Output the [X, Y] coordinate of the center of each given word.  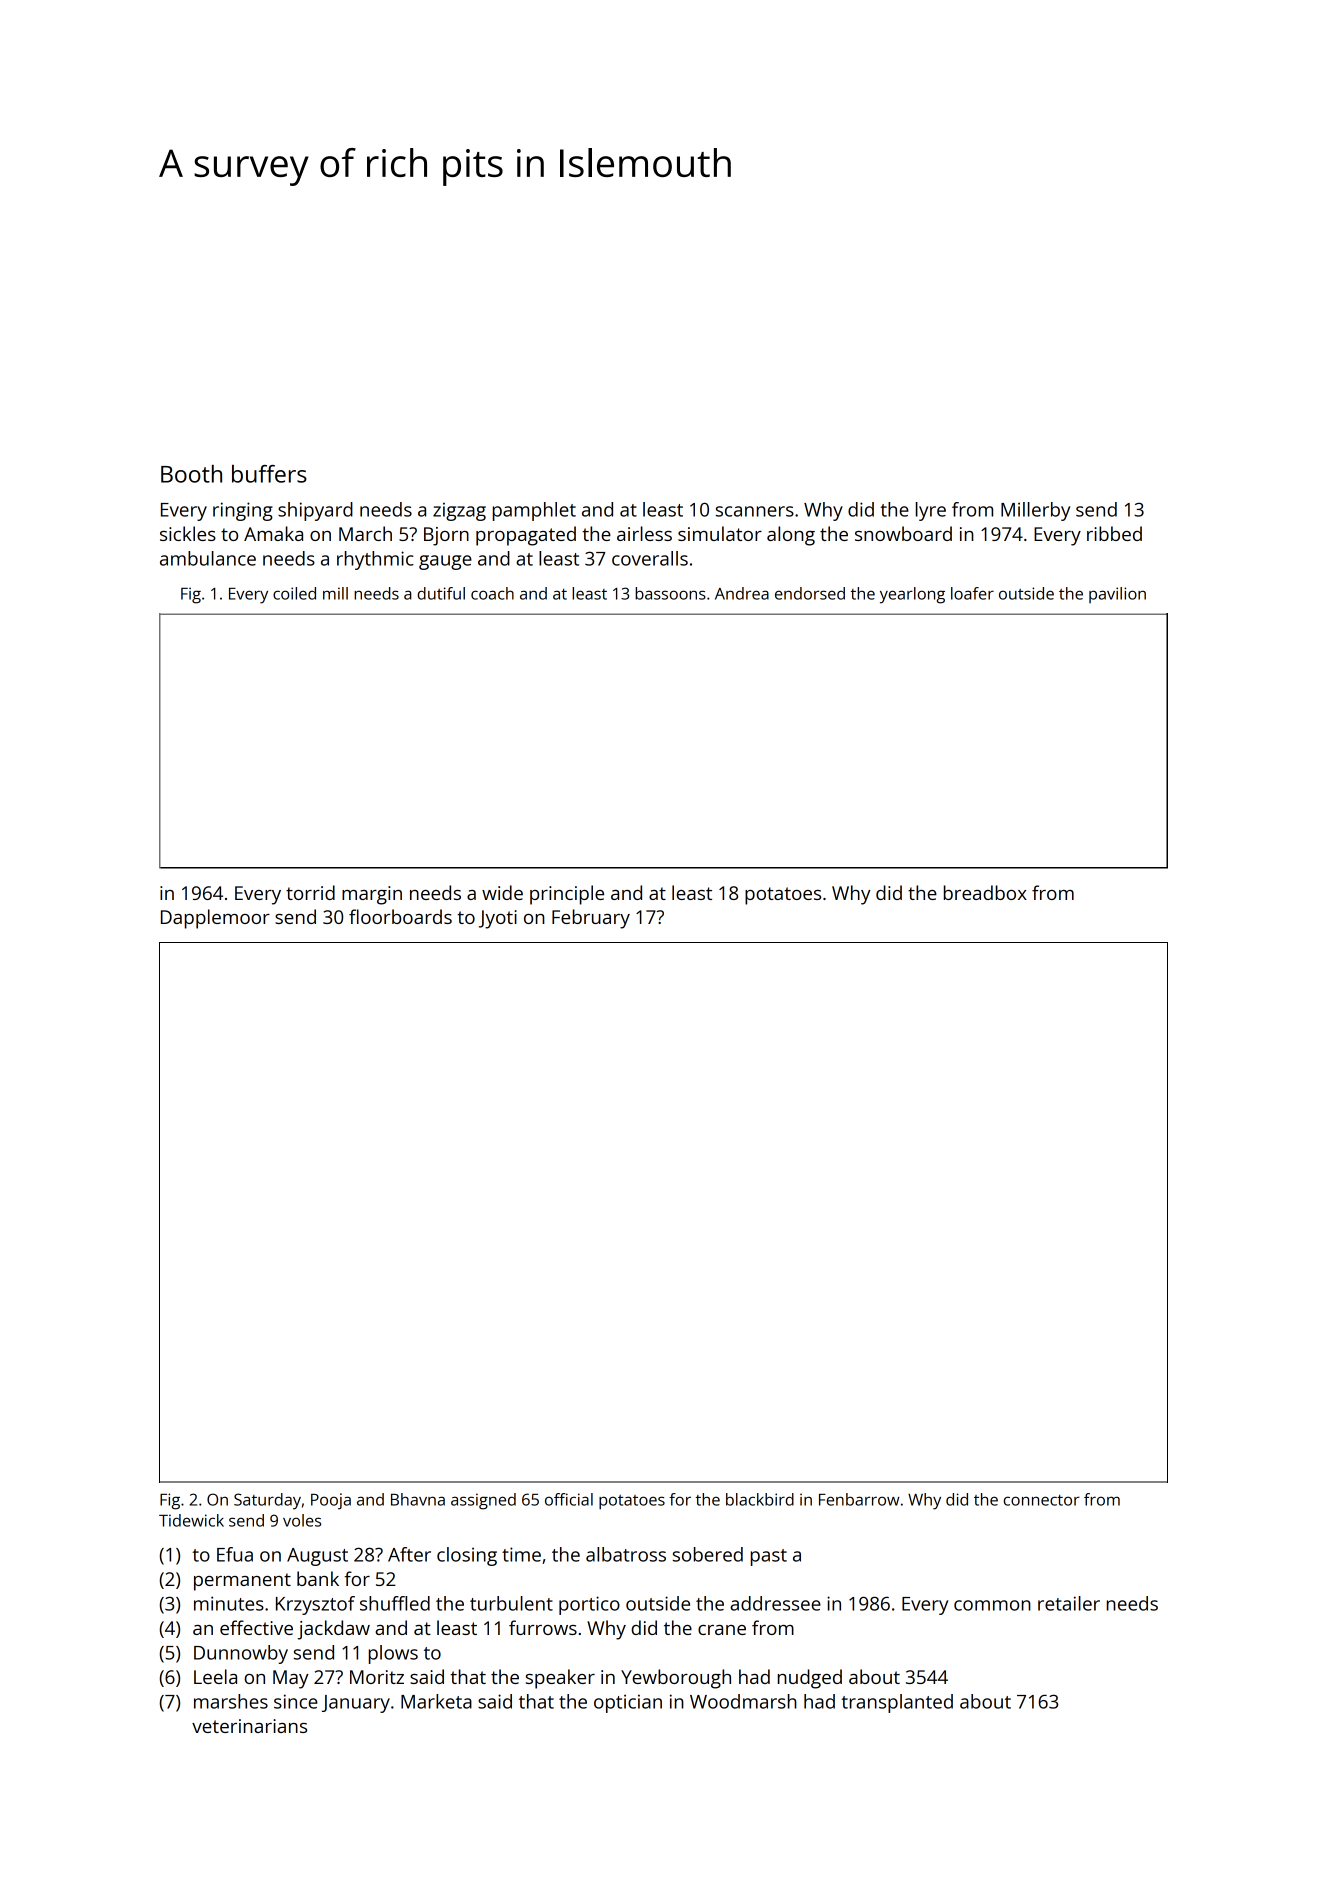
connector [1041, 1500]
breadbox [985, 892]
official [569, 1499]
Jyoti [498, 919]
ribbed [1114, 533]
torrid [310, 892]
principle [567, 895]
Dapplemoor [215, 919]
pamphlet [534, 511]
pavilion [1117, 595]
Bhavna [418, 1499]
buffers [269, 474]
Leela [215, 1676]
